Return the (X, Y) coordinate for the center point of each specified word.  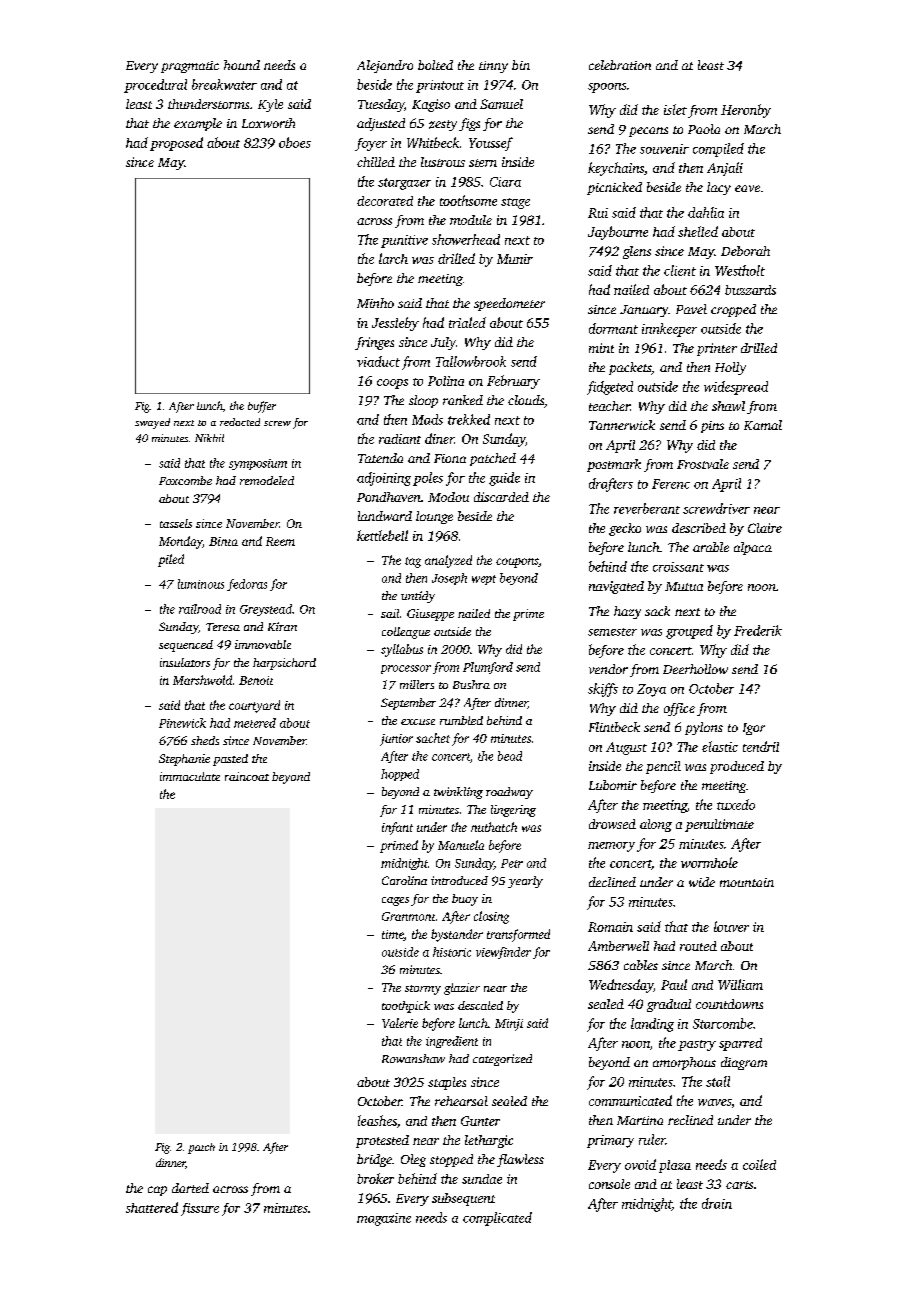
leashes (377, 1120)
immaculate (190, 776)
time (392, 934)
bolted (435, 65)
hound (242, 65)
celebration (620, 65)
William (740, 984)
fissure (200, 1209)
